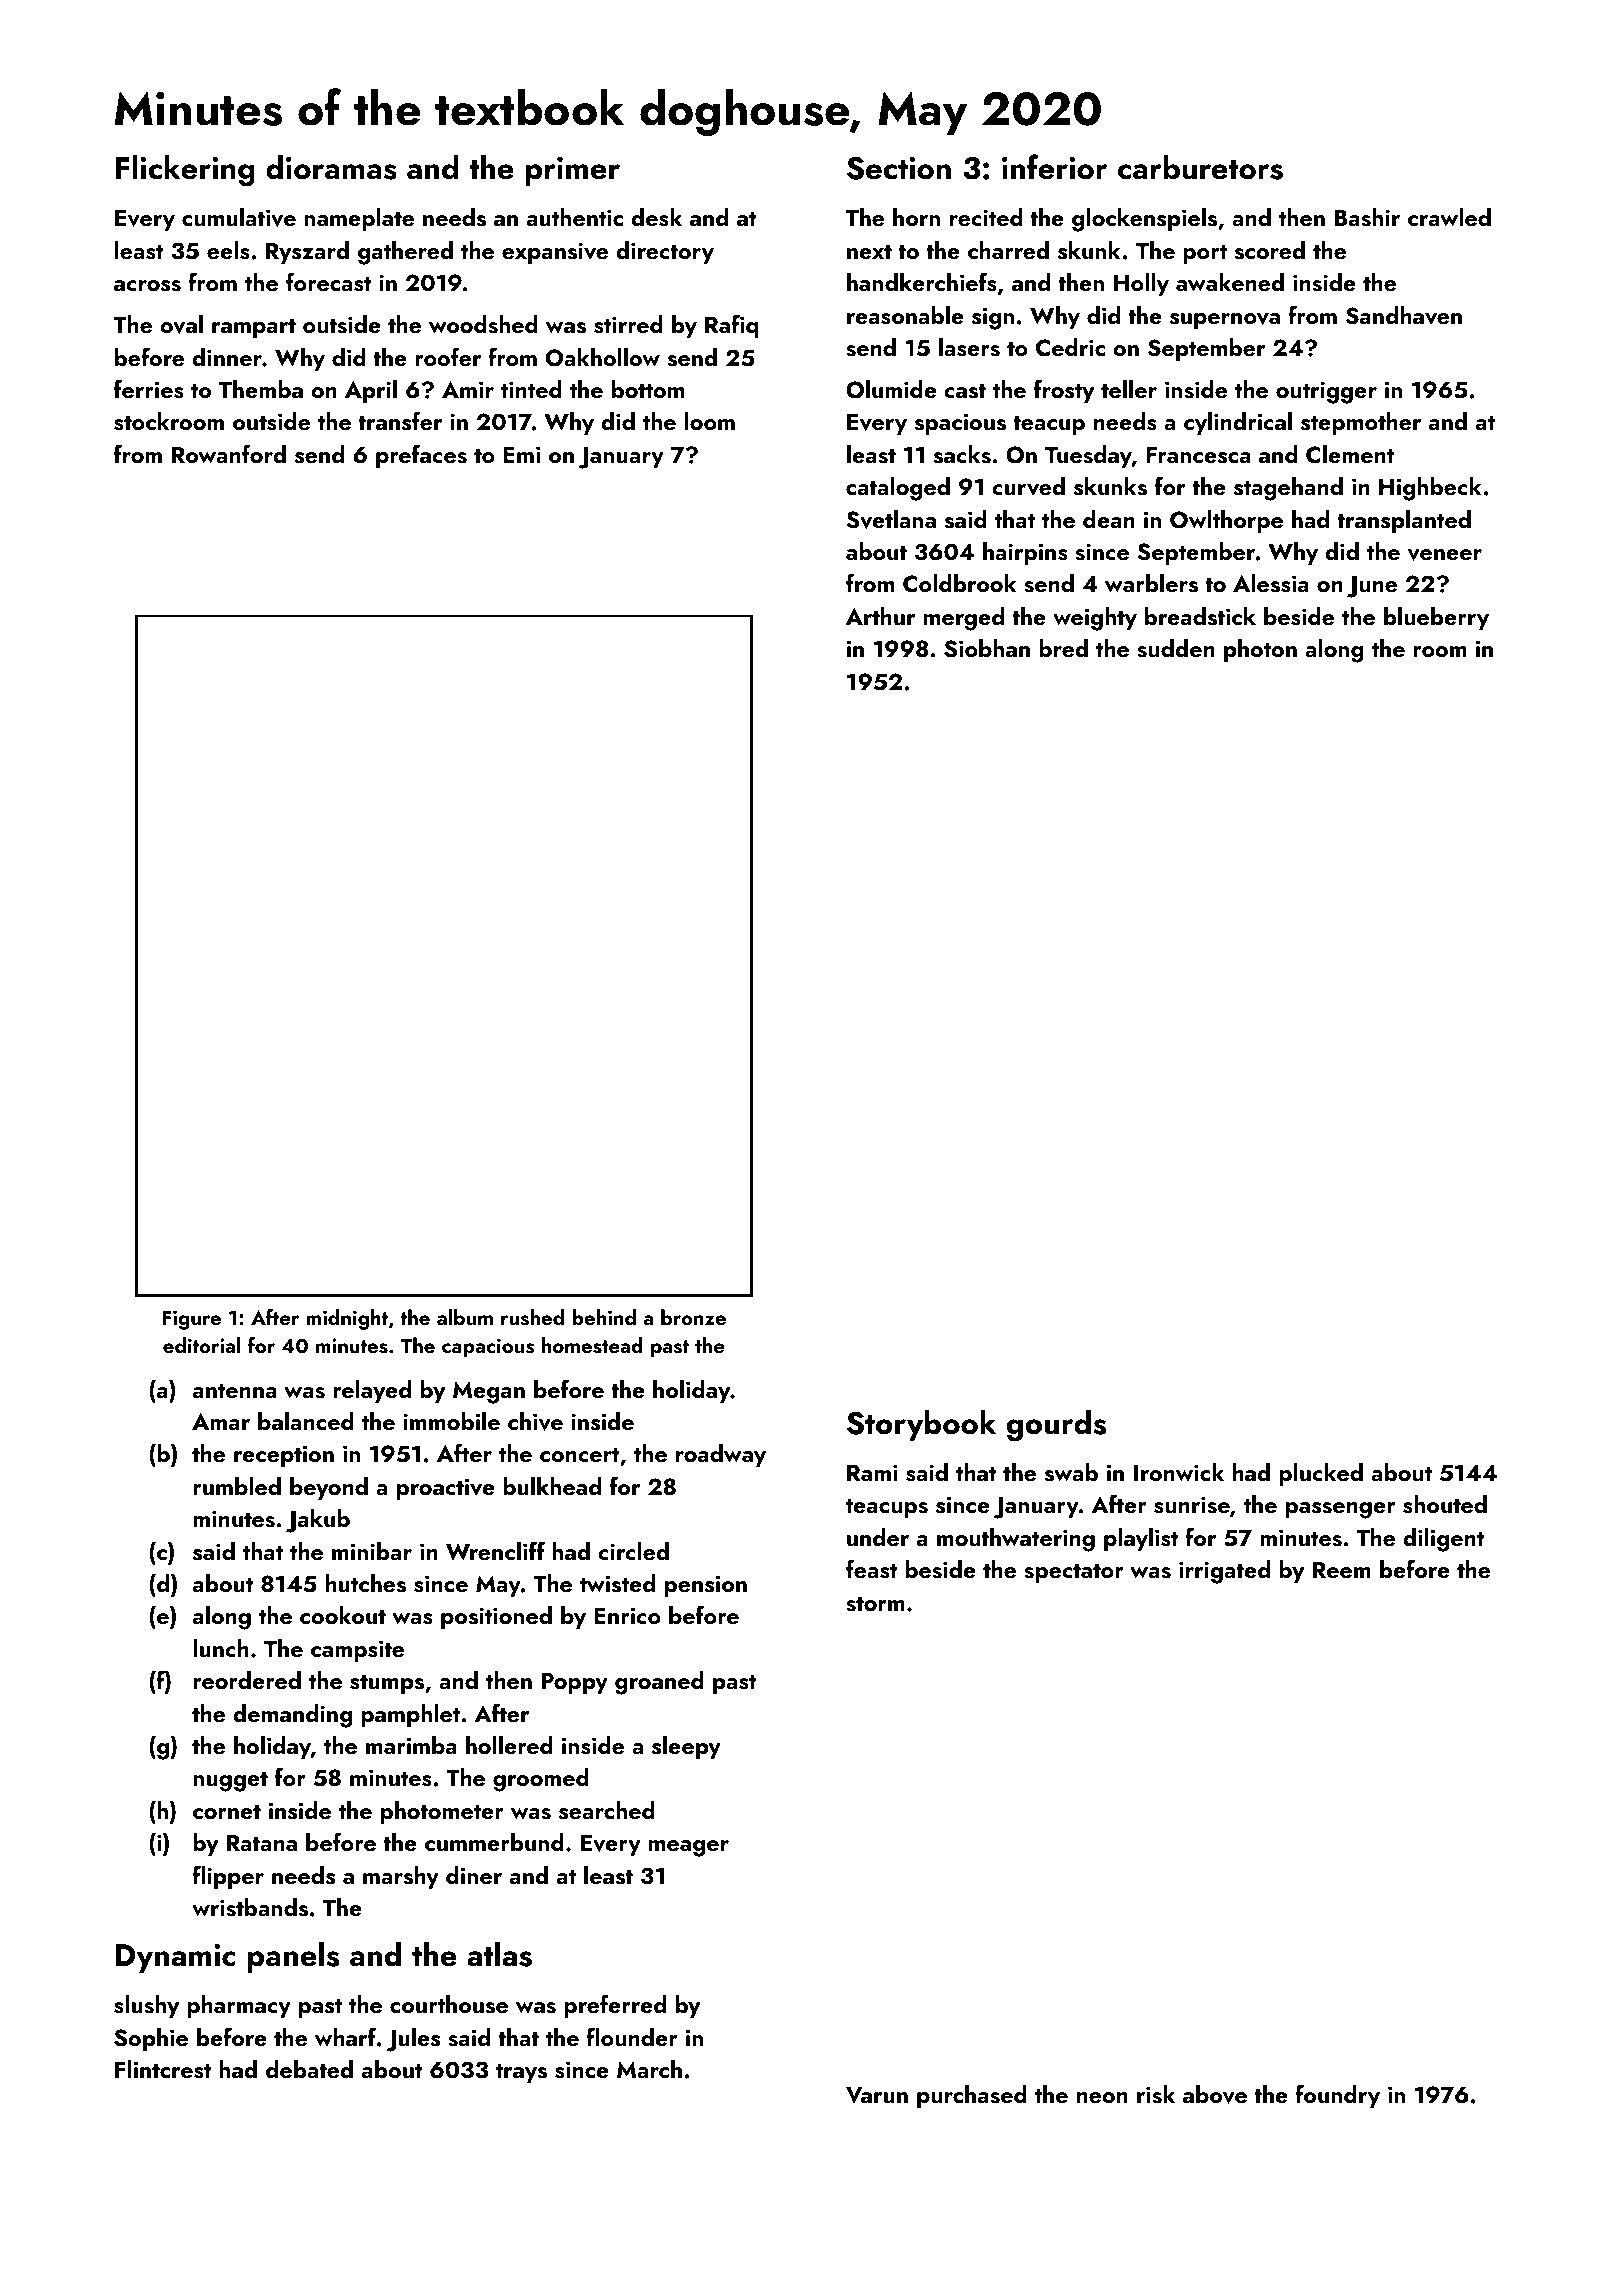 This image has height=2292, width=1620. Describe the element at coordinates (1288, 489) in the image. I see `stagehand` at that location.
